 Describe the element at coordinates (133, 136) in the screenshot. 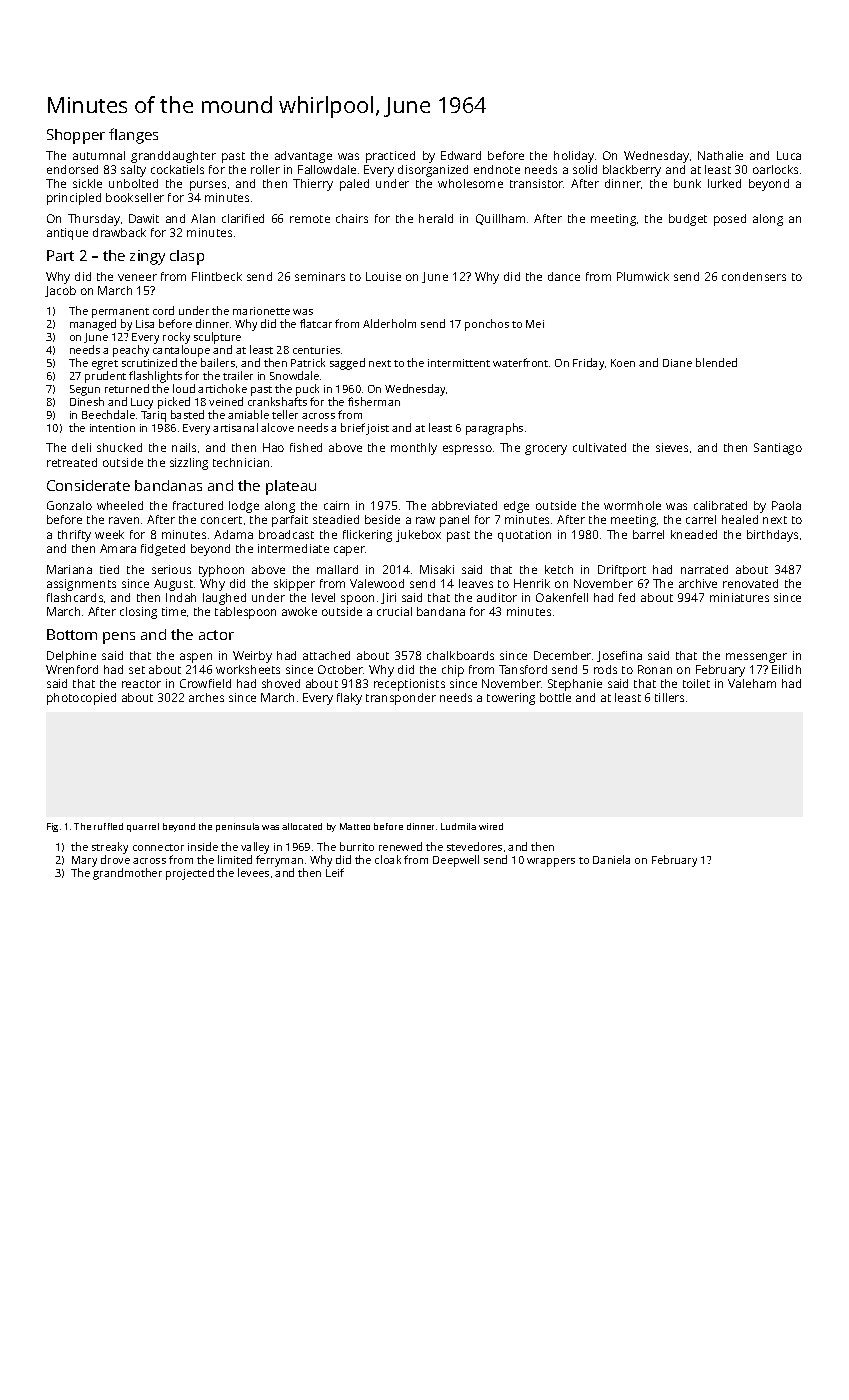

I see `flanges` at that location.
